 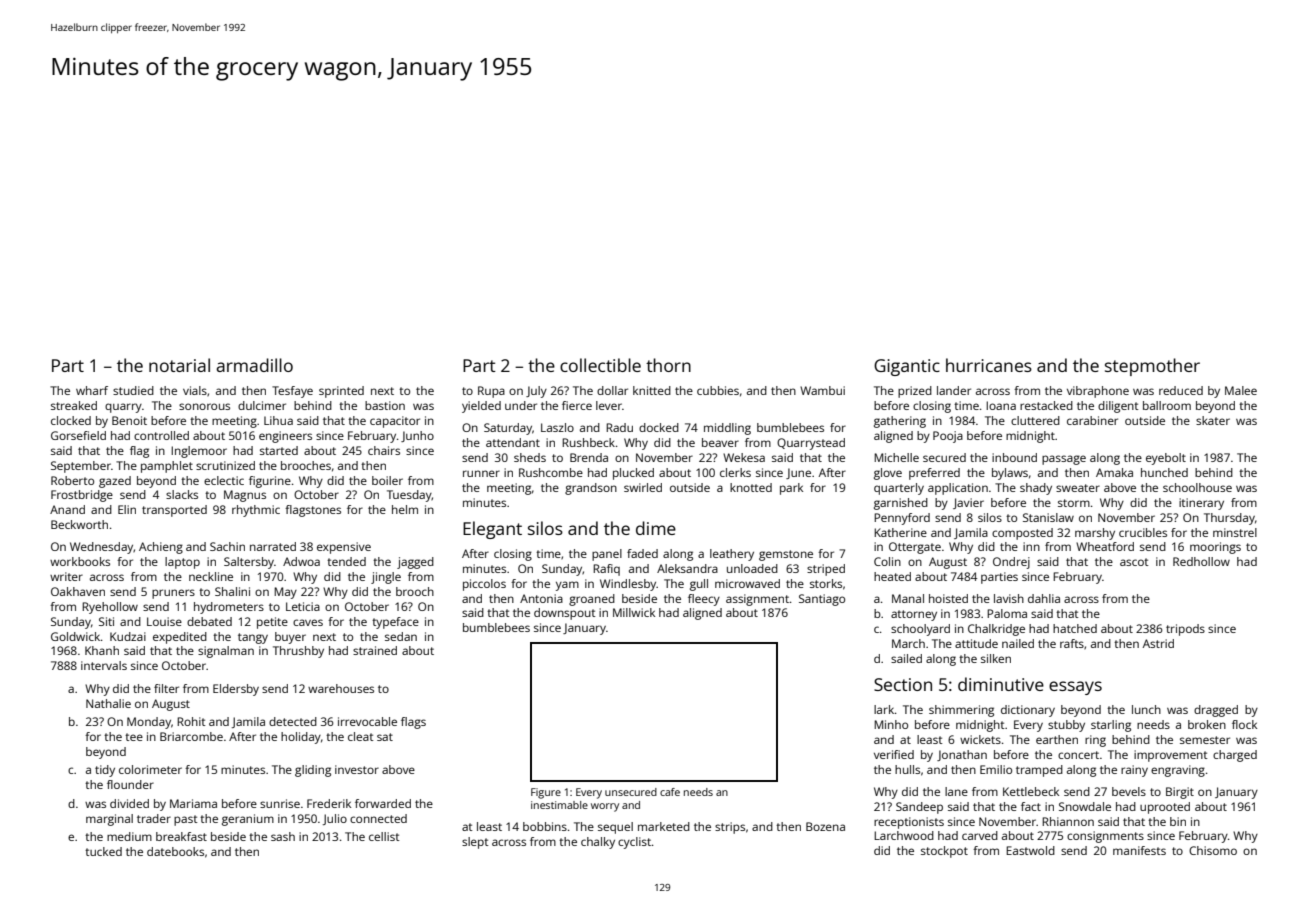 I want to click on storm, so click(x=1074, y=503).
